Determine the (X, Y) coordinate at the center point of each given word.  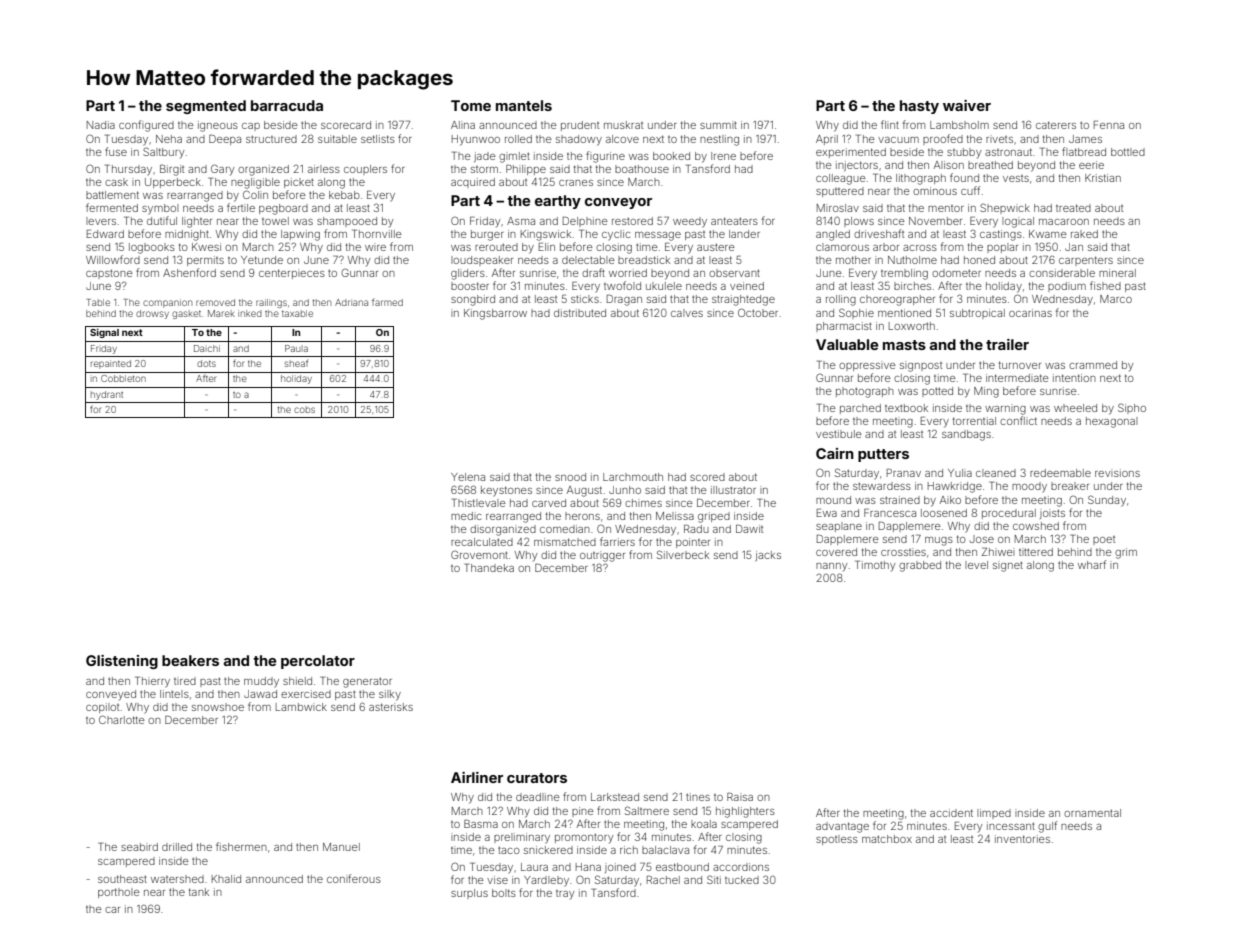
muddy (261, 682)
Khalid (226, 879)
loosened (944, 513)
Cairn (835, 453)
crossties (903, 552)
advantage (842, 827)
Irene (723, 156)
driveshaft (879, 233)
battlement (112, 195)
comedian (565, 529)
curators (537, 778)
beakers (190, 660)
